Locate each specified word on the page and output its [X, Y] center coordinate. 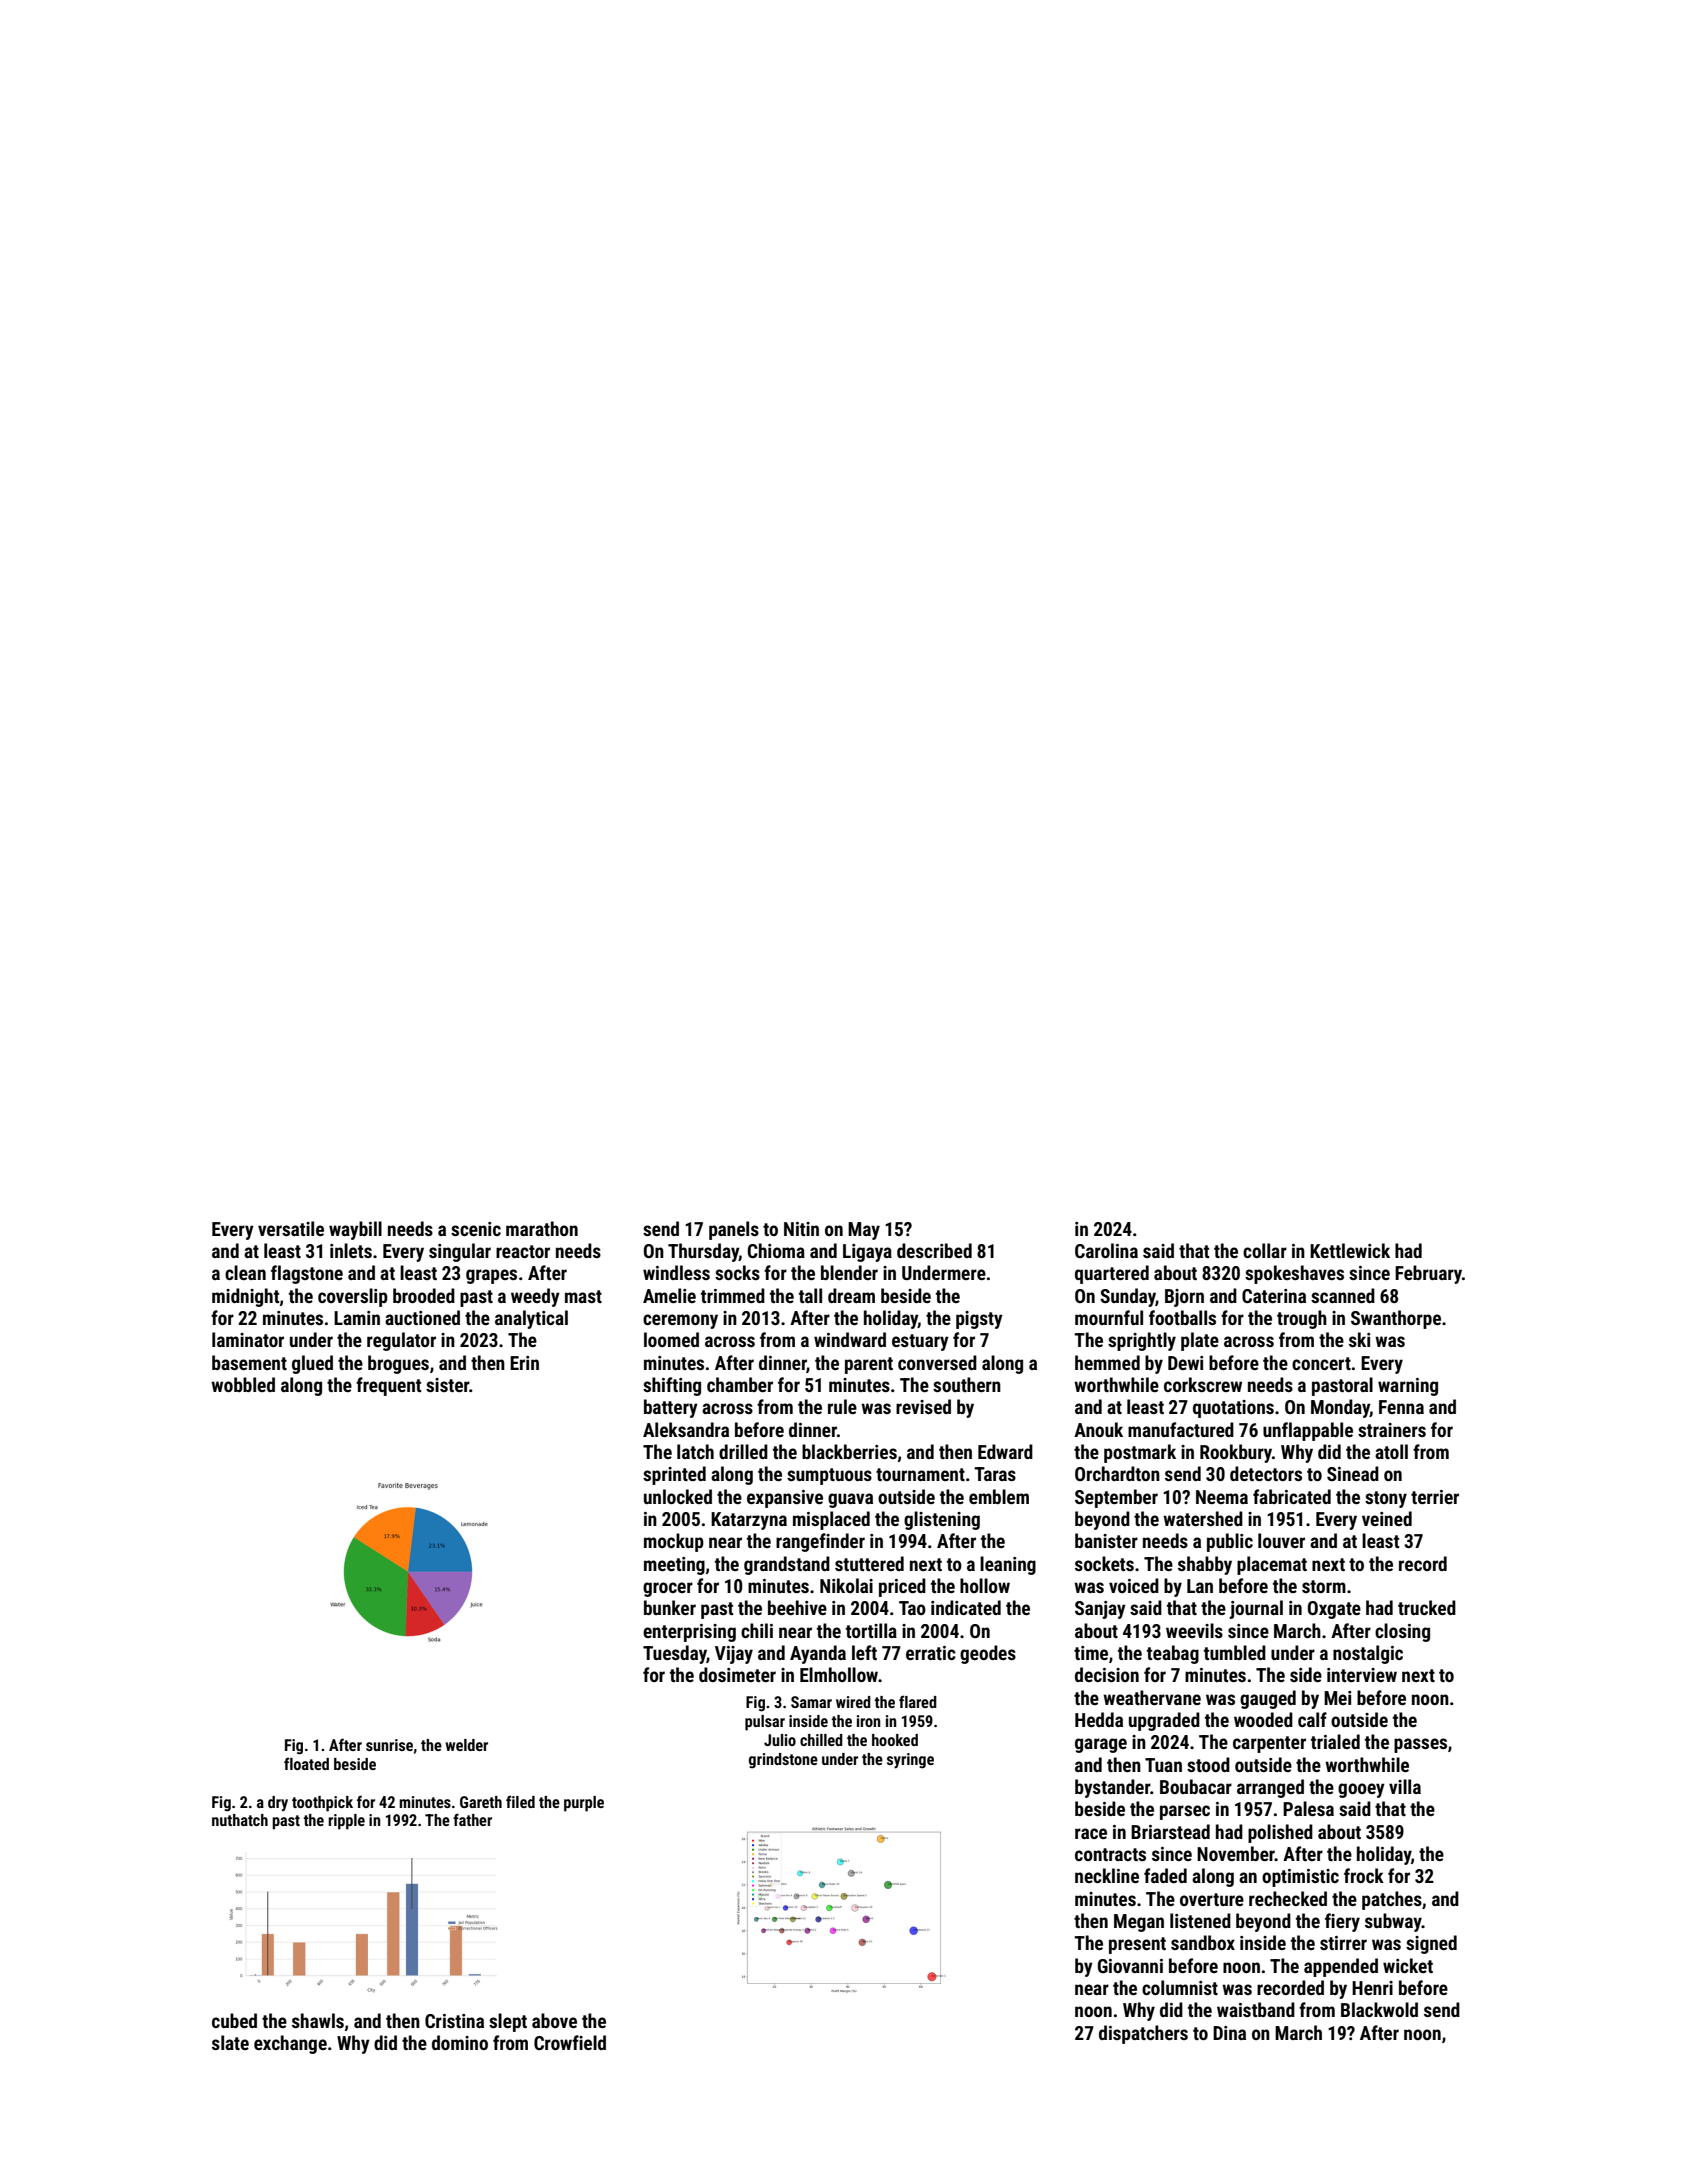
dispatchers [1143, 2034]
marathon [542, 1228]
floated [306, 1763]
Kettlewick [1350, 1250]
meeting [674, 1566]
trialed [1335, 1741]
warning [1408, 1387]
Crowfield [570, 2042]
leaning [1008, 1565]
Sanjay [1100, 1610]
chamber [740, 1384]
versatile [291, 1228]
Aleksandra [686, 1429]
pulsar [765, 1723]
